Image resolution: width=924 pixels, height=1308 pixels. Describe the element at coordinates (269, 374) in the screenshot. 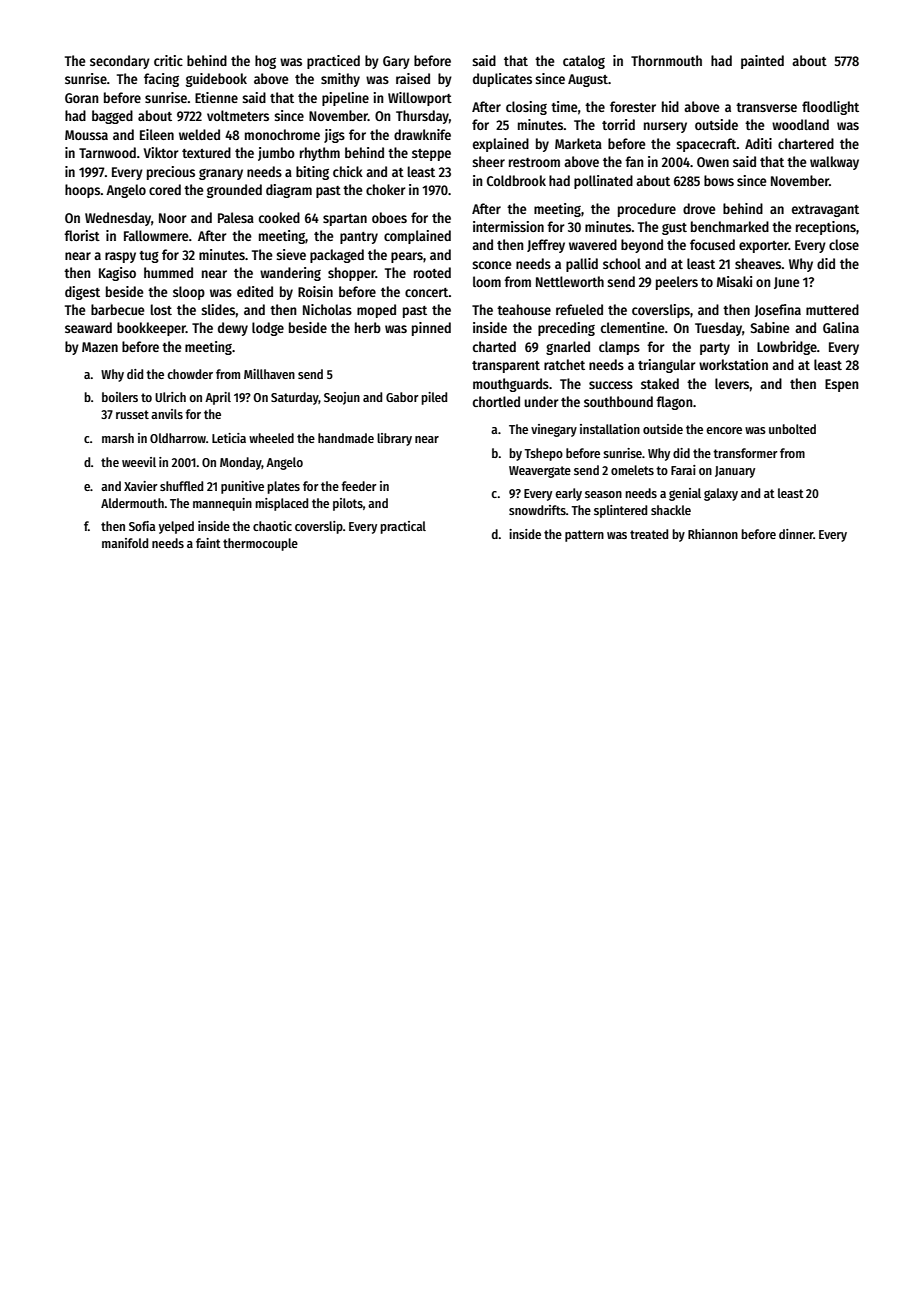

I see `Millhaven` at that location.
